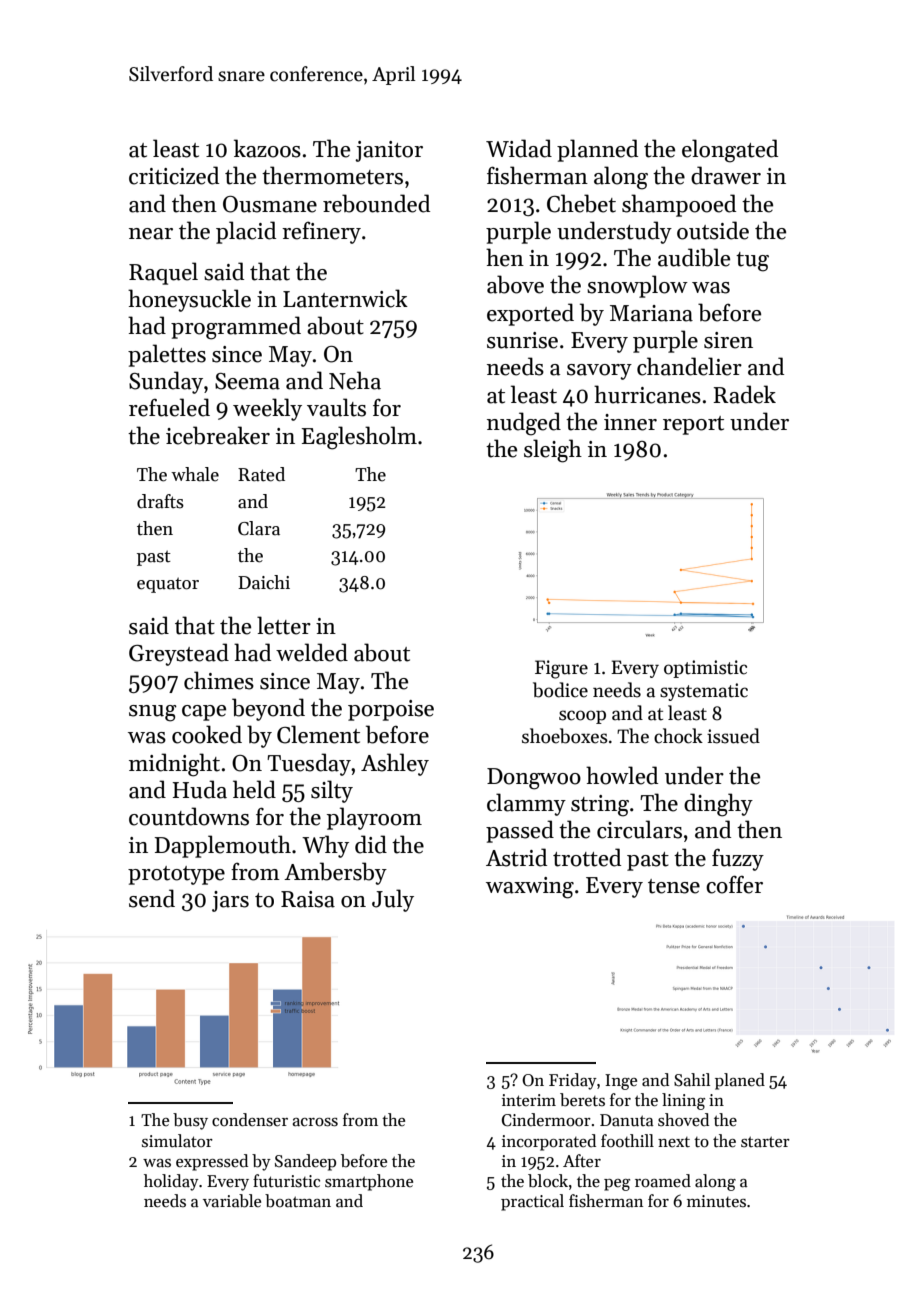 The image size is (924, 1311). Describe the element at coordinates (189, 300) in the page. I see `honeysuckle` at that location.
